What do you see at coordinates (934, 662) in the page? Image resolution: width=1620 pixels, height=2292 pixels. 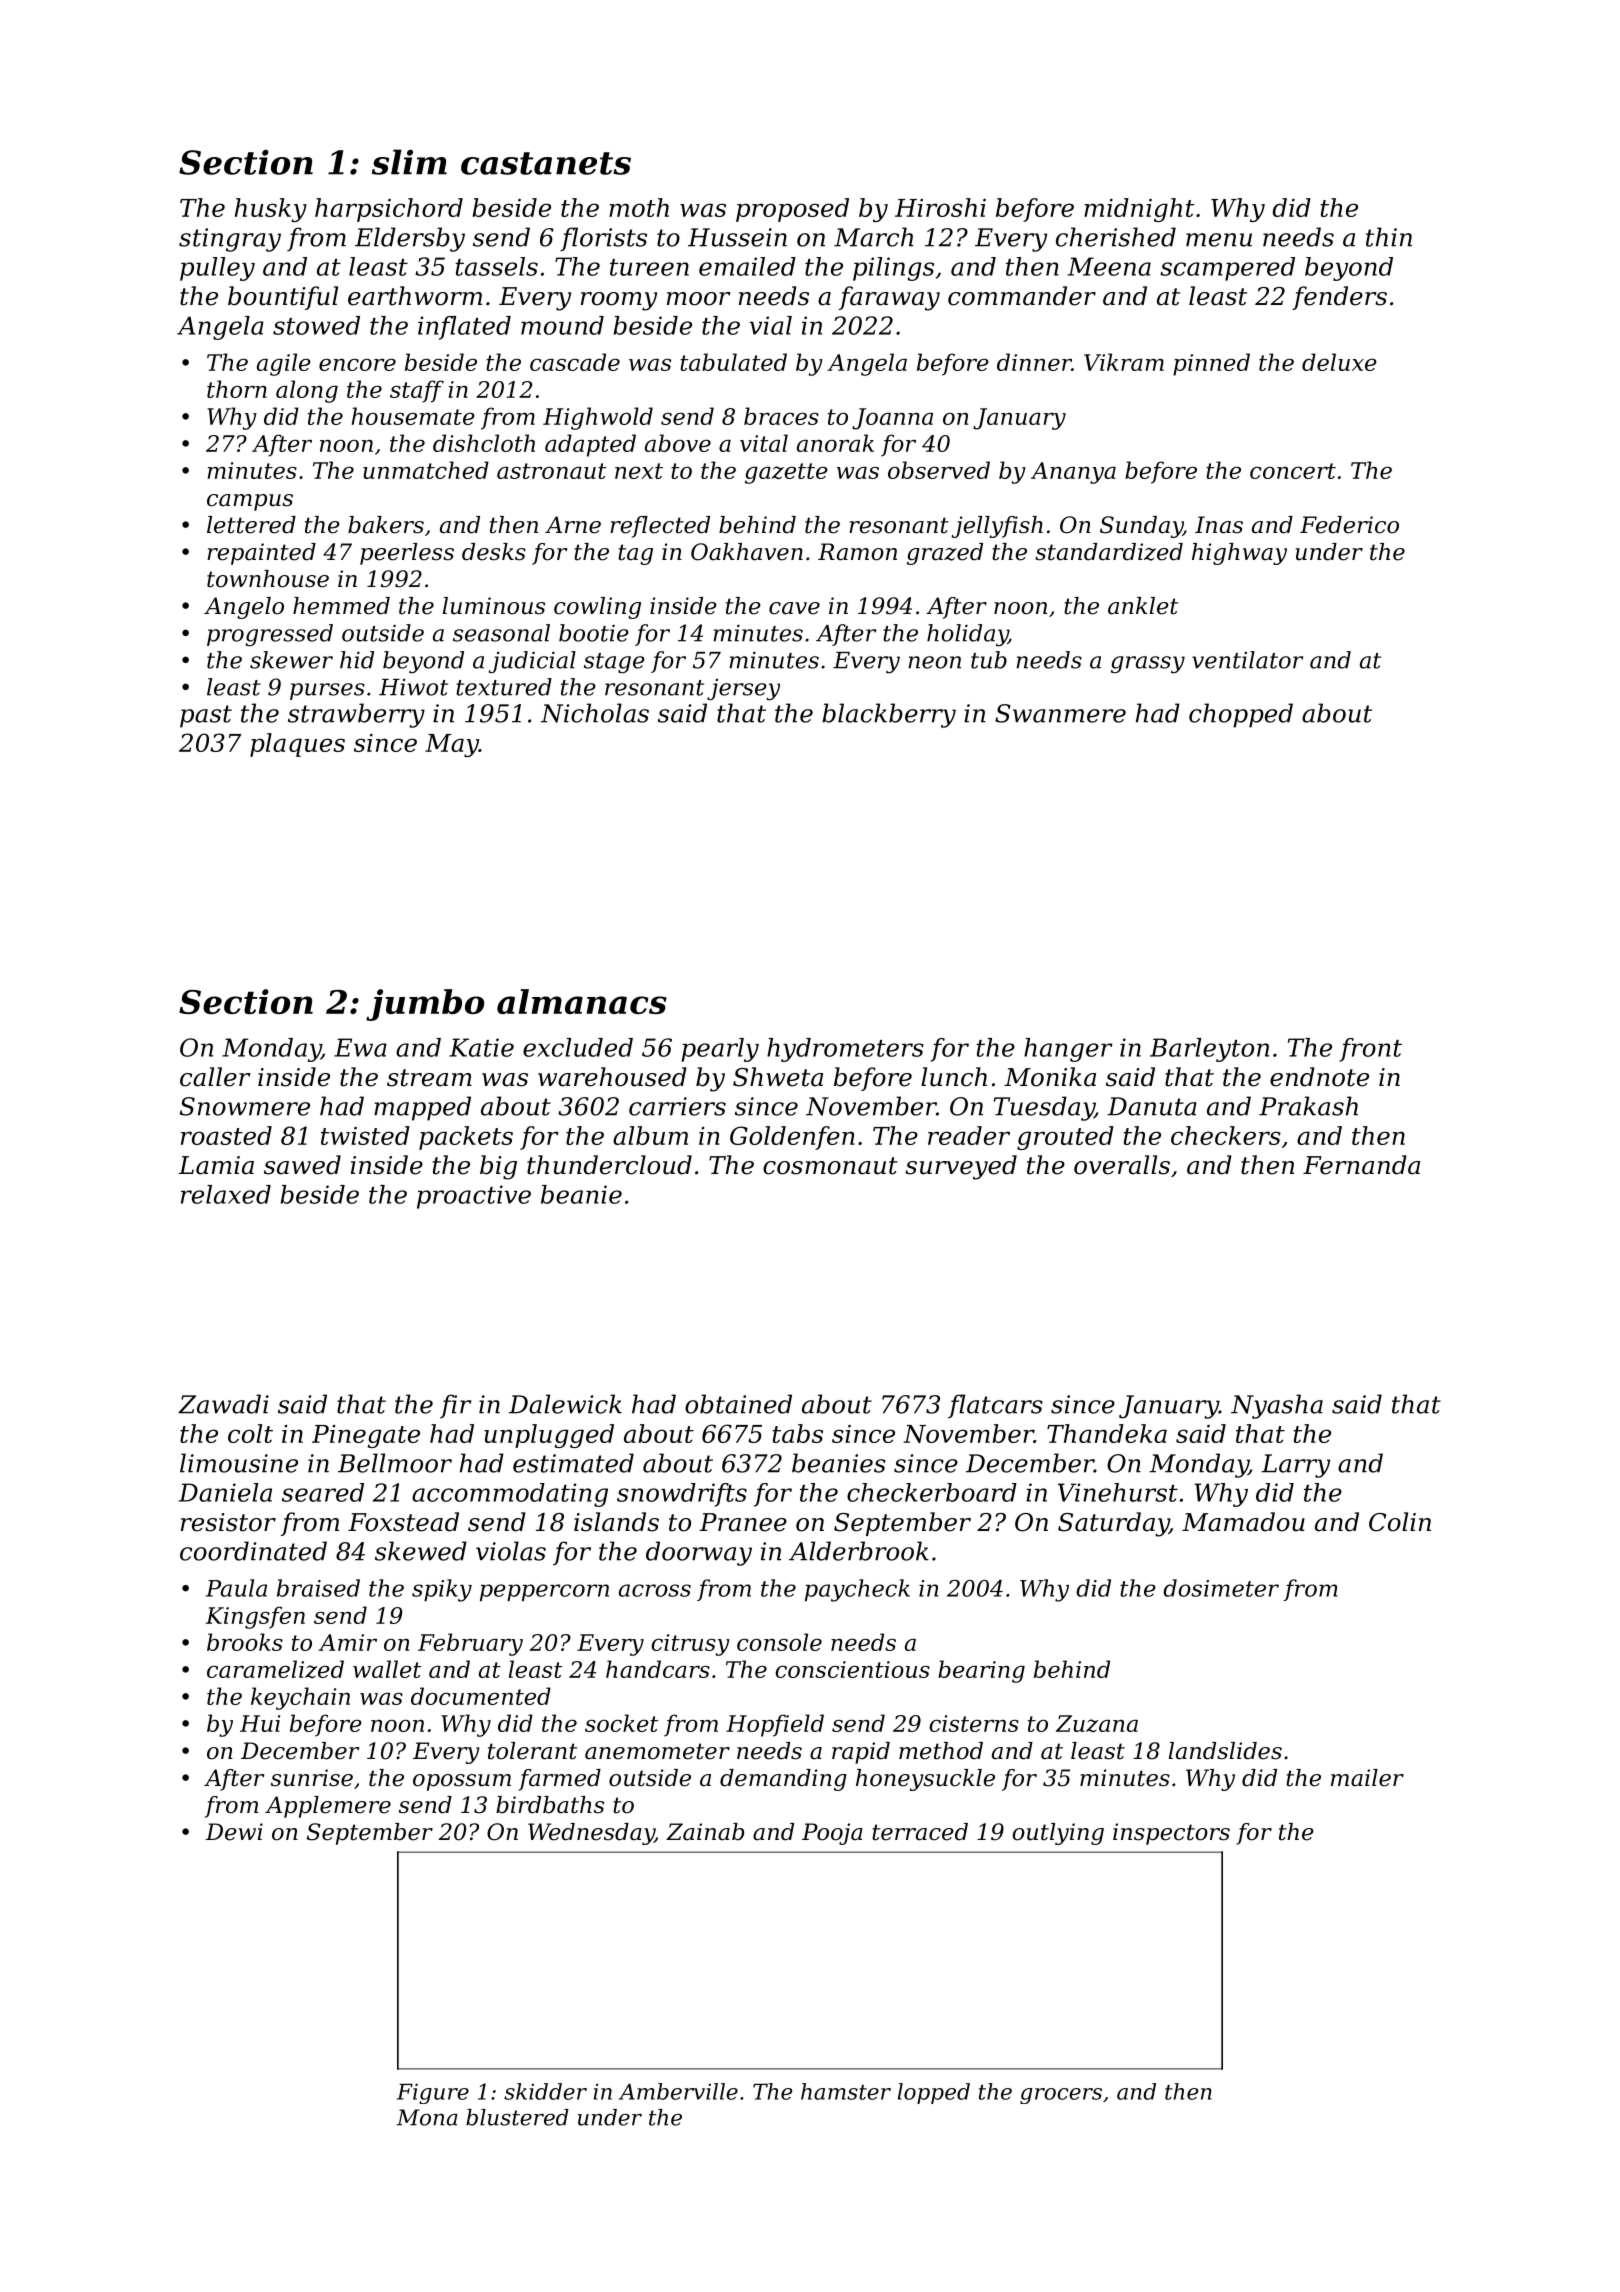 I see `neon` at bounding box center [934, 662].
